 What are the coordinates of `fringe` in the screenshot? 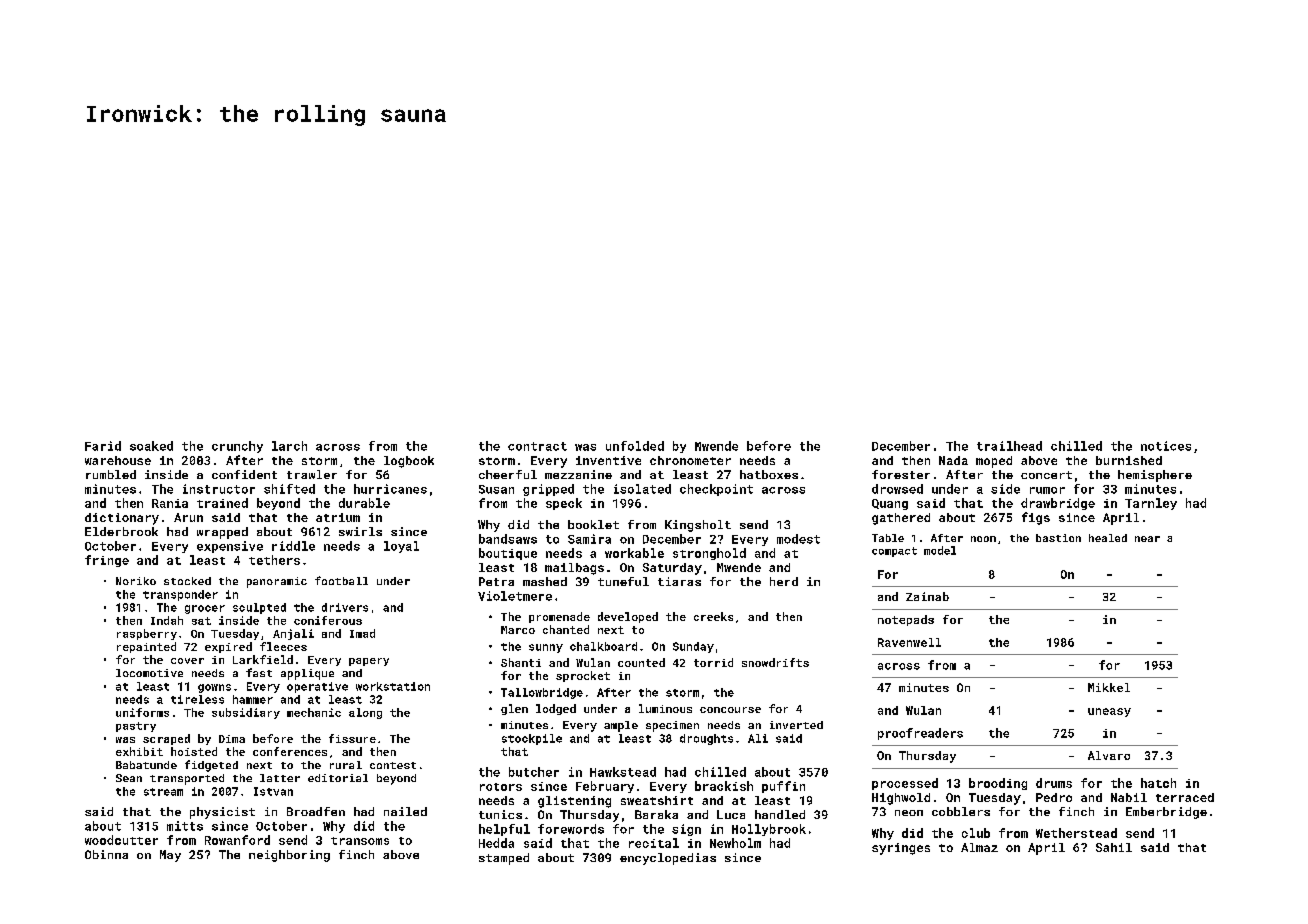 It's located at (107, 561).
